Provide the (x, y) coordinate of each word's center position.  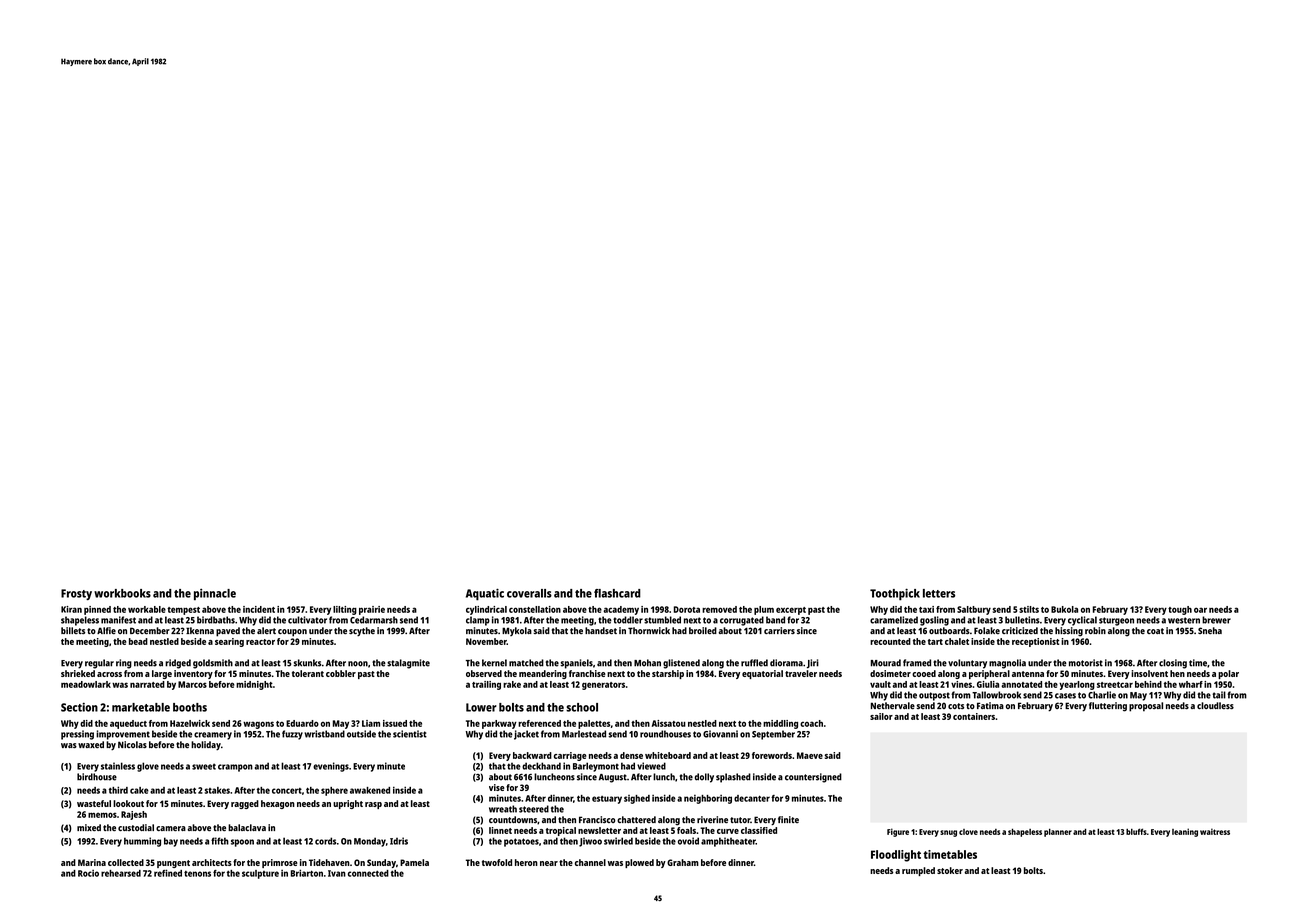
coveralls (529, 593)
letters (939, 593)
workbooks (122, 593)
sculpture (260, 874)
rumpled (918, 871)
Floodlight (896, 856)
